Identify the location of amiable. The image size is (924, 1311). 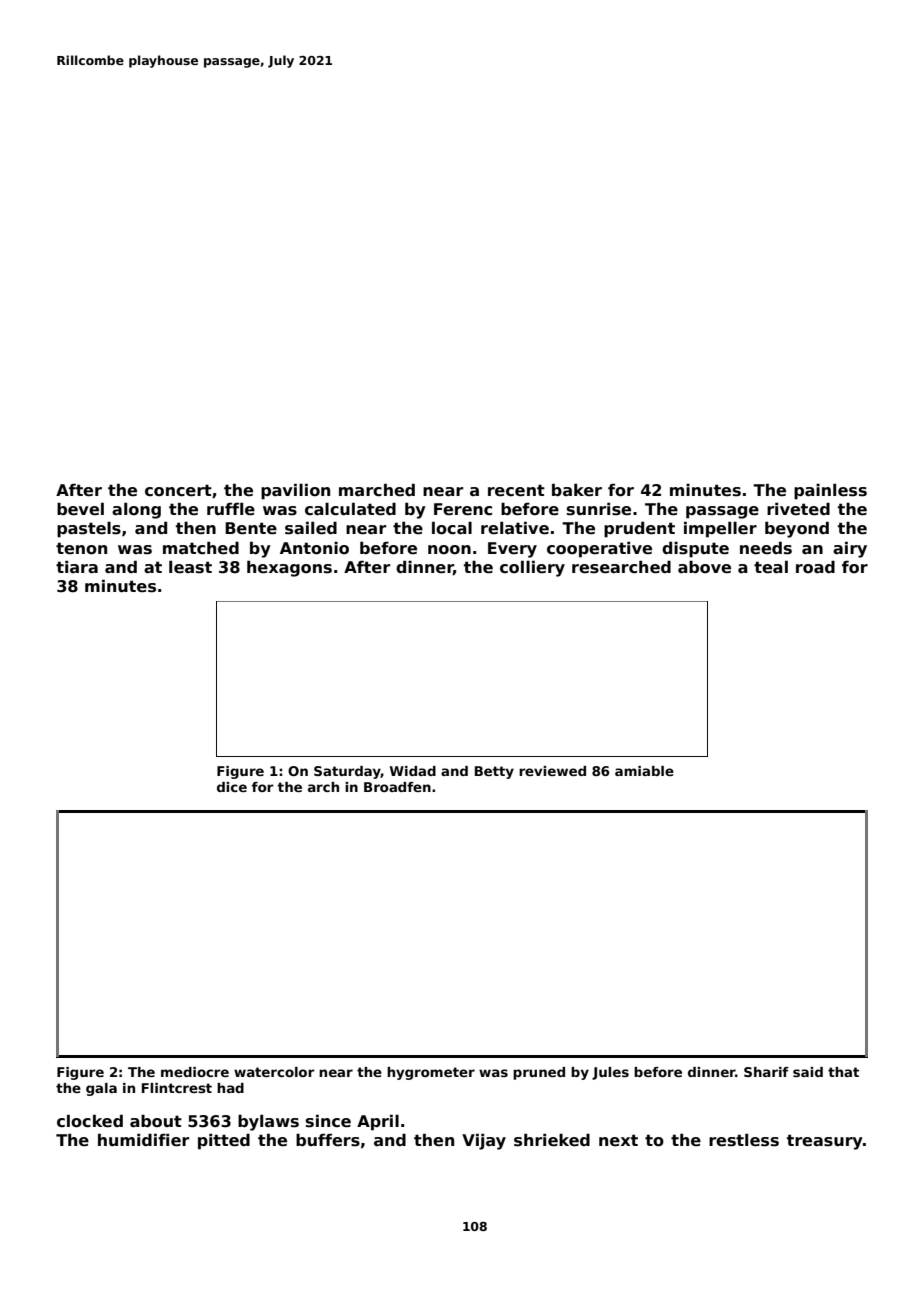
(644, 771).
